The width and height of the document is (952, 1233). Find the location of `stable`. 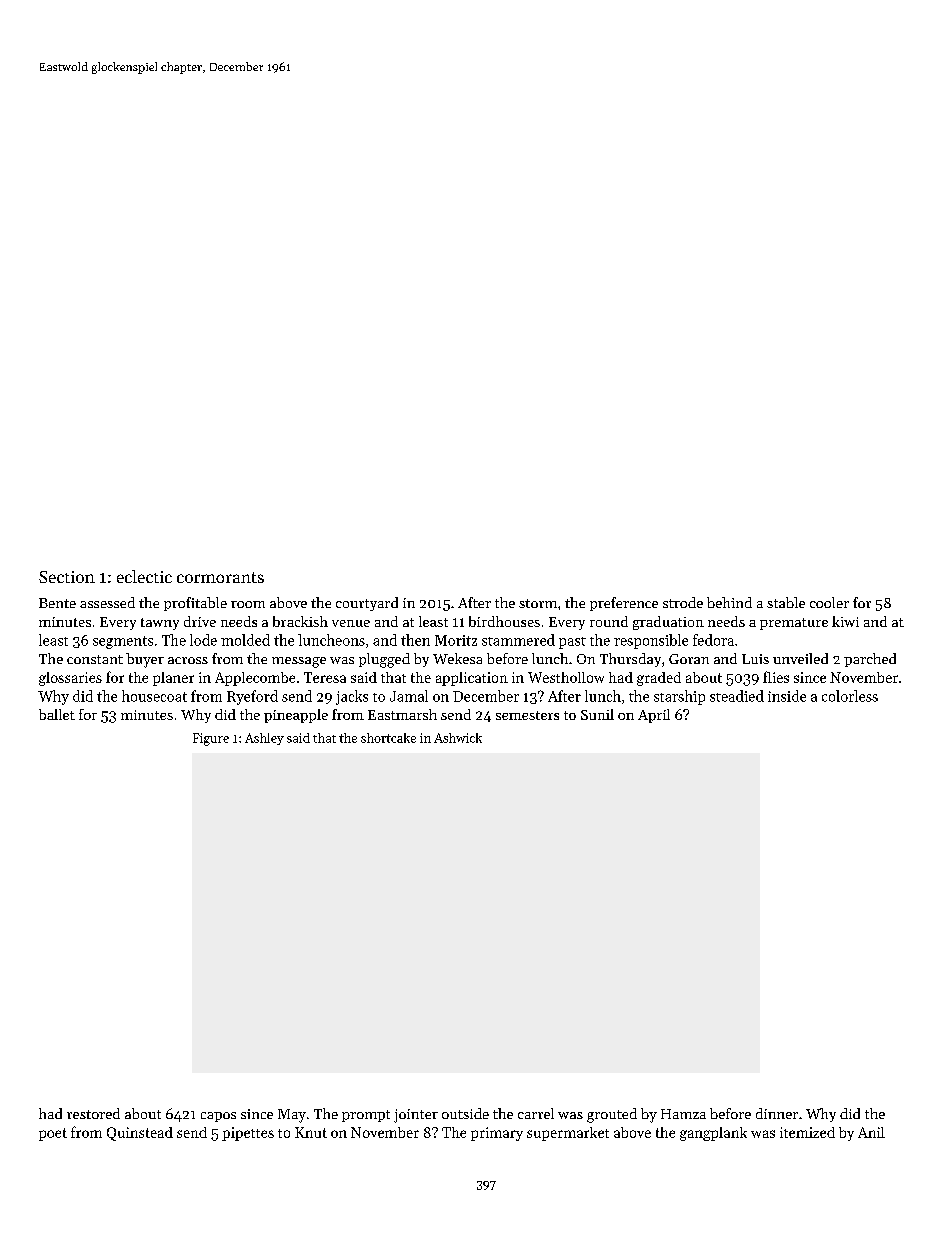

stable is located at coordinates (786, 602).
